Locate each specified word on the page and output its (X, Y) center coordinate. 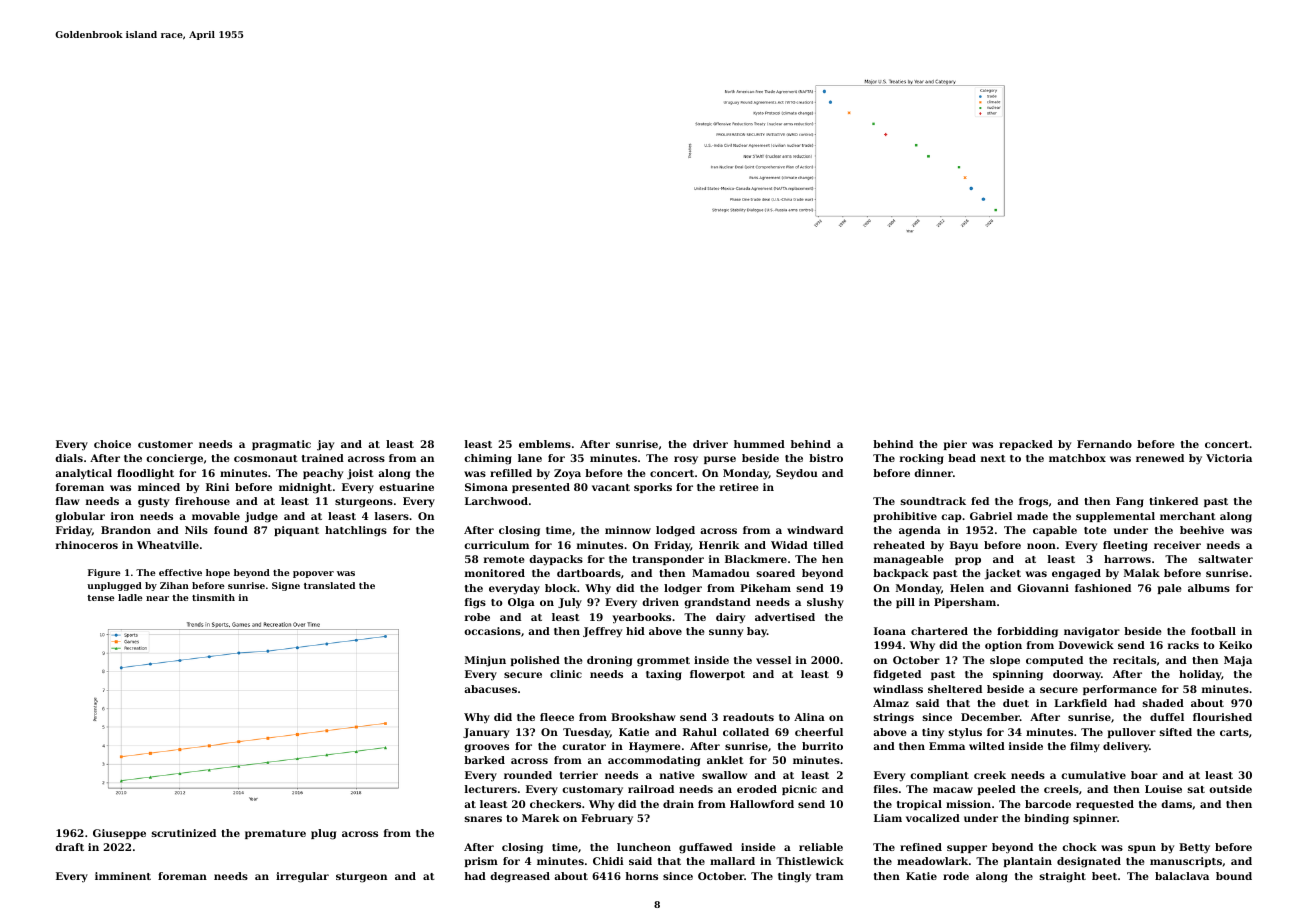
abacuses (490, 689)
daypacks (556, 560)
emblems (545, 444)
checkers (555, 804)
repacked (1026, 445)
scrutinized (184, 833)
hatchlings (356, 531)
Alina (809, 717)
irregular (302, 877)
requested (1105, 805)
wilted (987, 746)
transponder (668, 560)
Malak (1142, 573)
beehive (1202, 530)
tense (101, 598)
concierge (174, 459)
